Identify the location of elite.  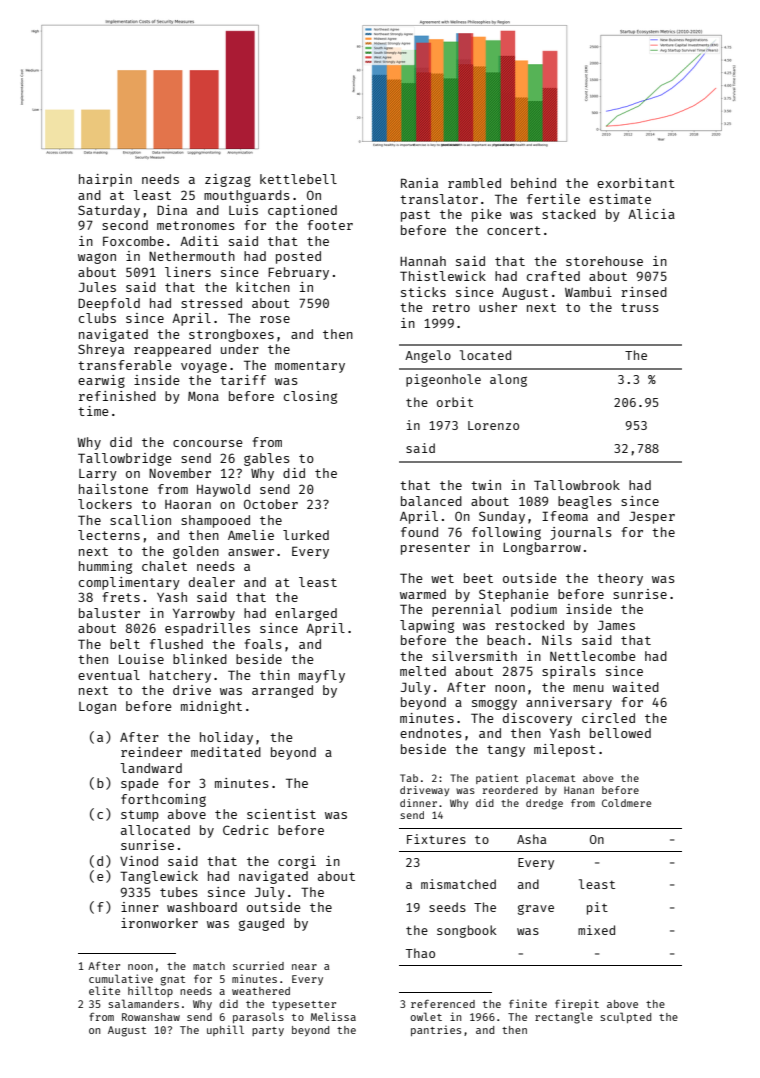
(104, 990).
